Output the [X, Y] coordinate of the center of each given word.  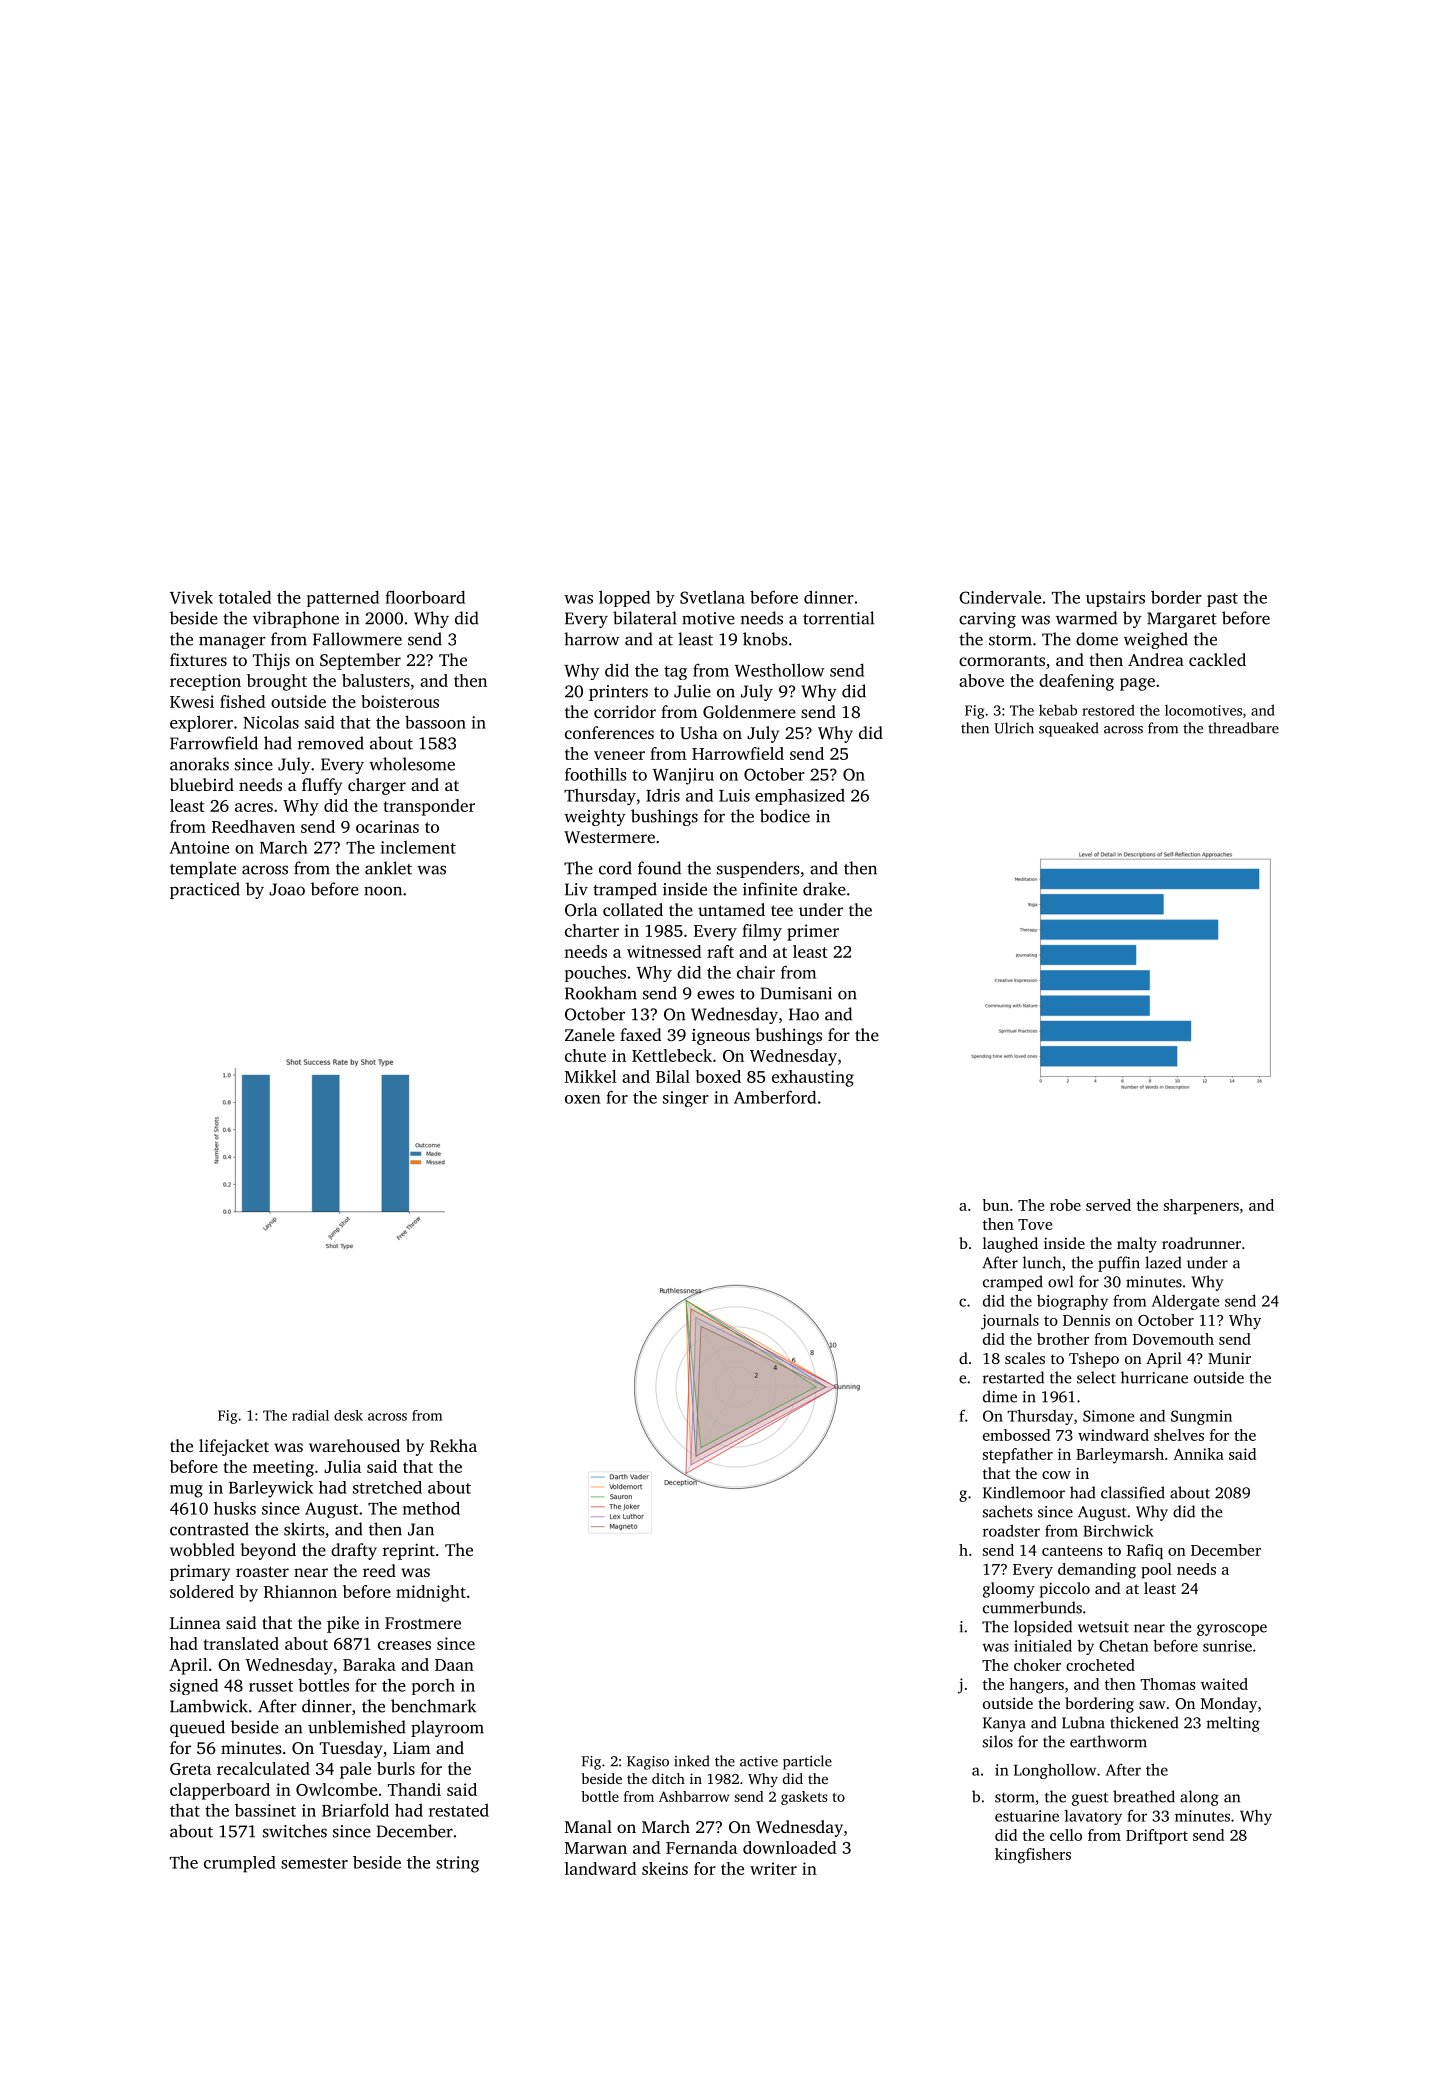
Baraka [369, 1664]
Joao [287, 889]
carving [987, 620]
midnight [431, 1593]
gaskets [804, 1798]
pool [1156, 1570]
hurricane [1154, 1377]
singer [686, 1099]
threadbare [1243, 728]
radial [310, 1415]
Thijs [271, 661]
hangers [1036, 1686]
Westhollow [780, 670]
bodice [785, 816]
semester [314, 1863]
